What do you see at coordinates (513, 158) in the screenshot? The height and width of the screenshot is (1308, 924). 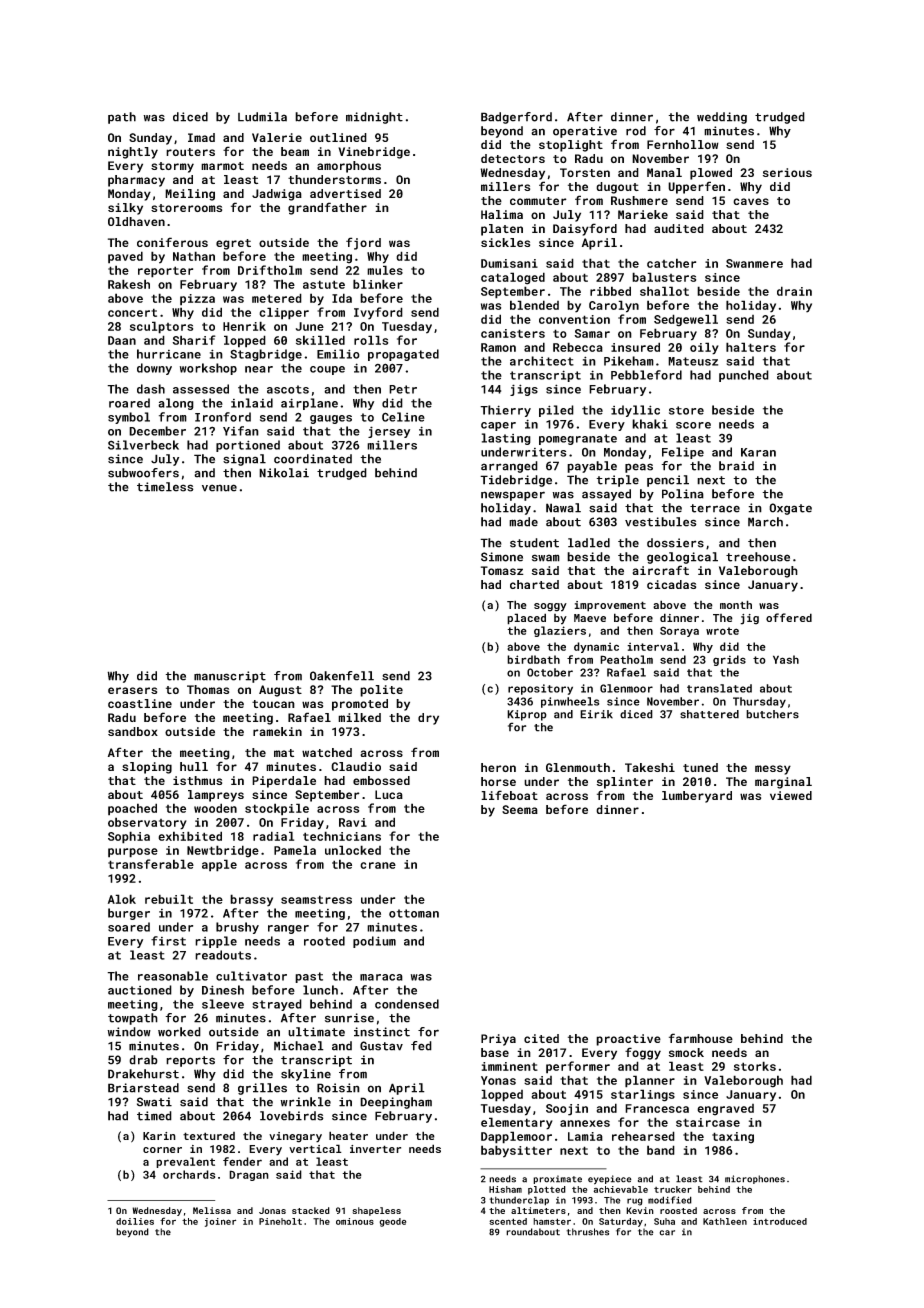 I see `detectors` at bounding box center [513, 158].
